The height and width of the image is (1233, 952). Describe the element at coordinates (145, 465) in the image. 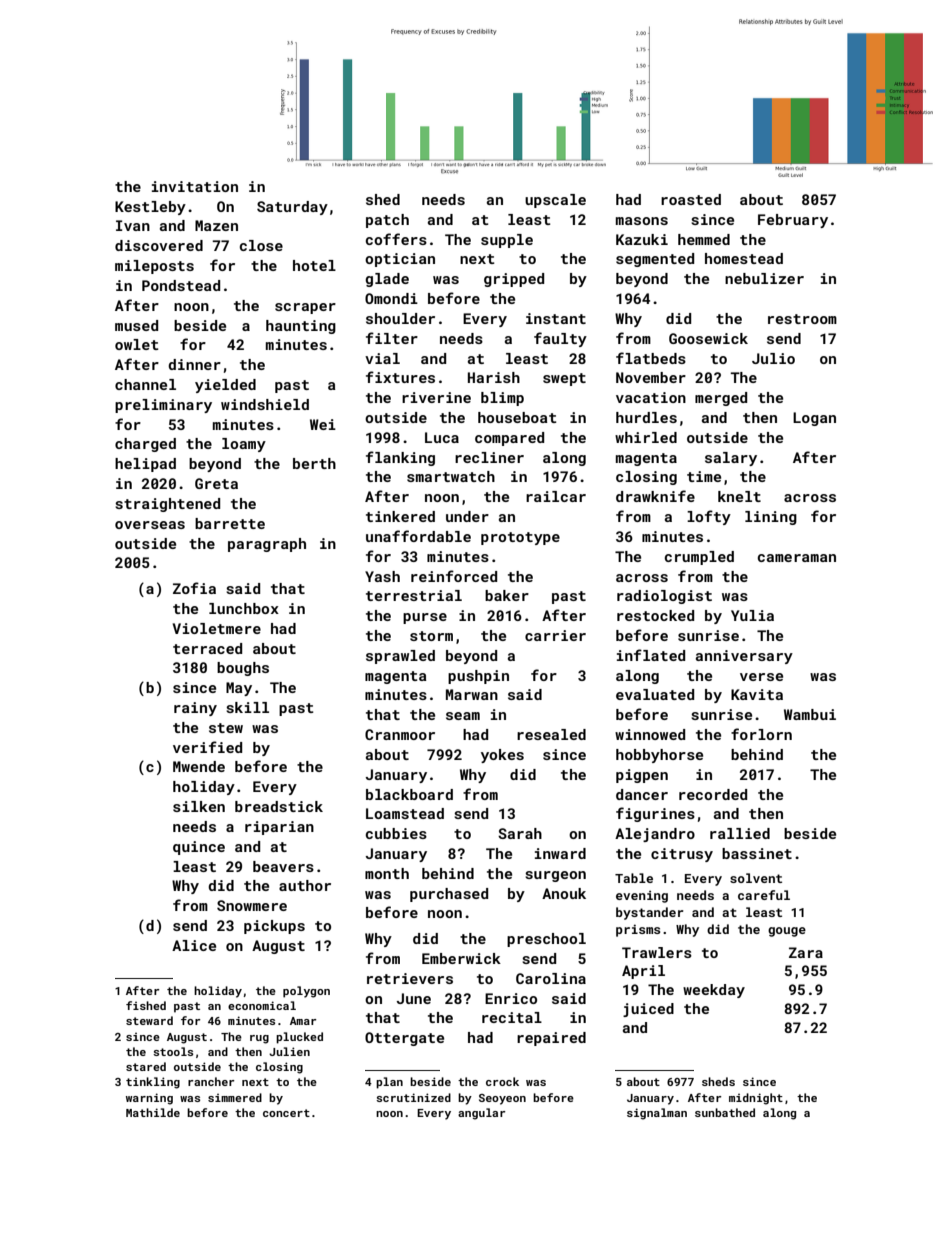

I see `helipad` at that location.
